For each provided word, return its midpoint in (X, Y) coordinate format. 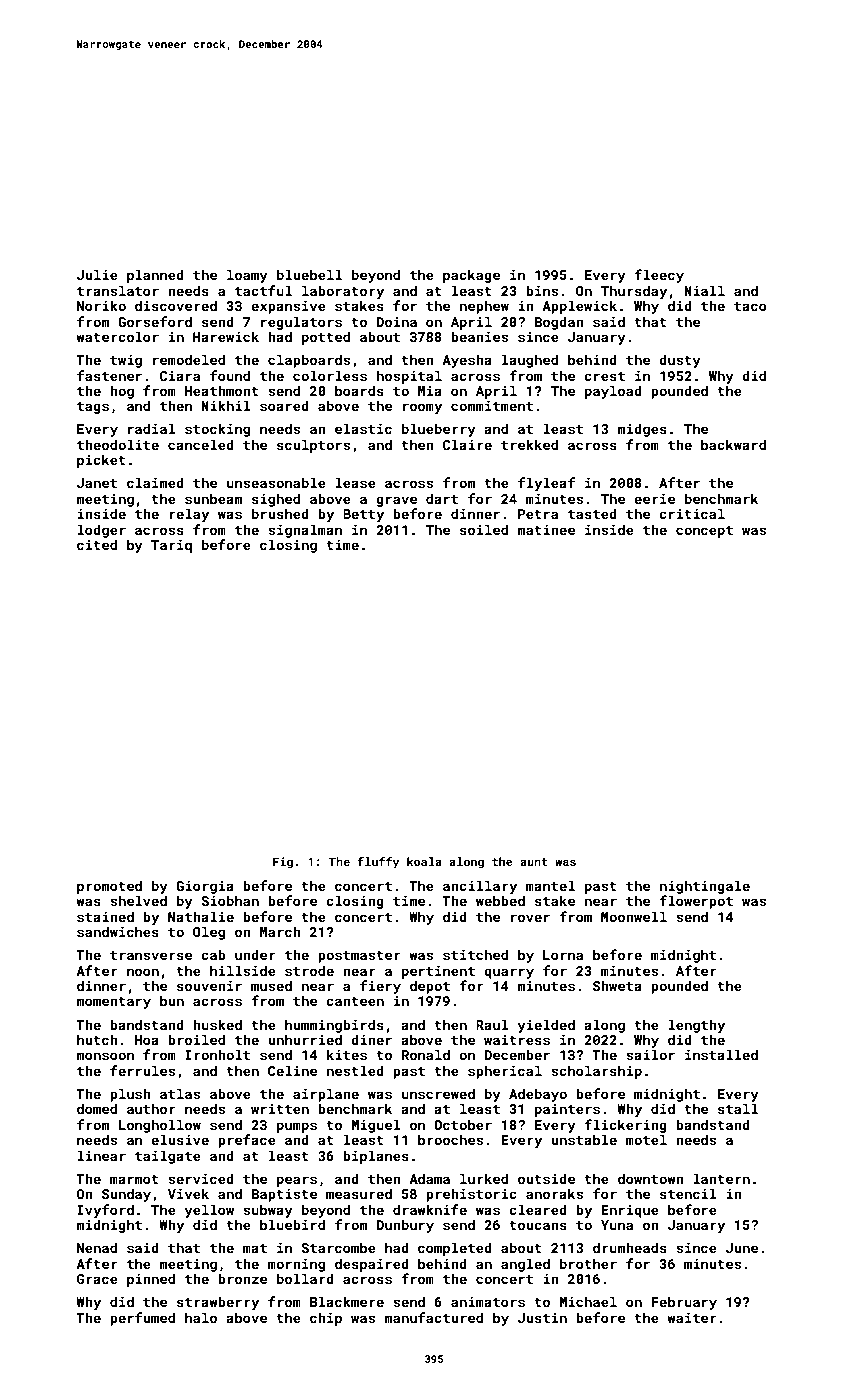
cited (97, 544)
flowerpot (696, 902)
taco (750, 306)
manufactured (433, 1317)
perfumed (142, 1319)
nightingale (705, 887)
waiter (691, 1318)
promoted (109, 887)
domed (97, 1108)
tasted (592, 513)
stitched (475, 954)
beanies (479, 336)
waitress (517, 1040)
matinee (546, 530)
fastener (109, 375)
